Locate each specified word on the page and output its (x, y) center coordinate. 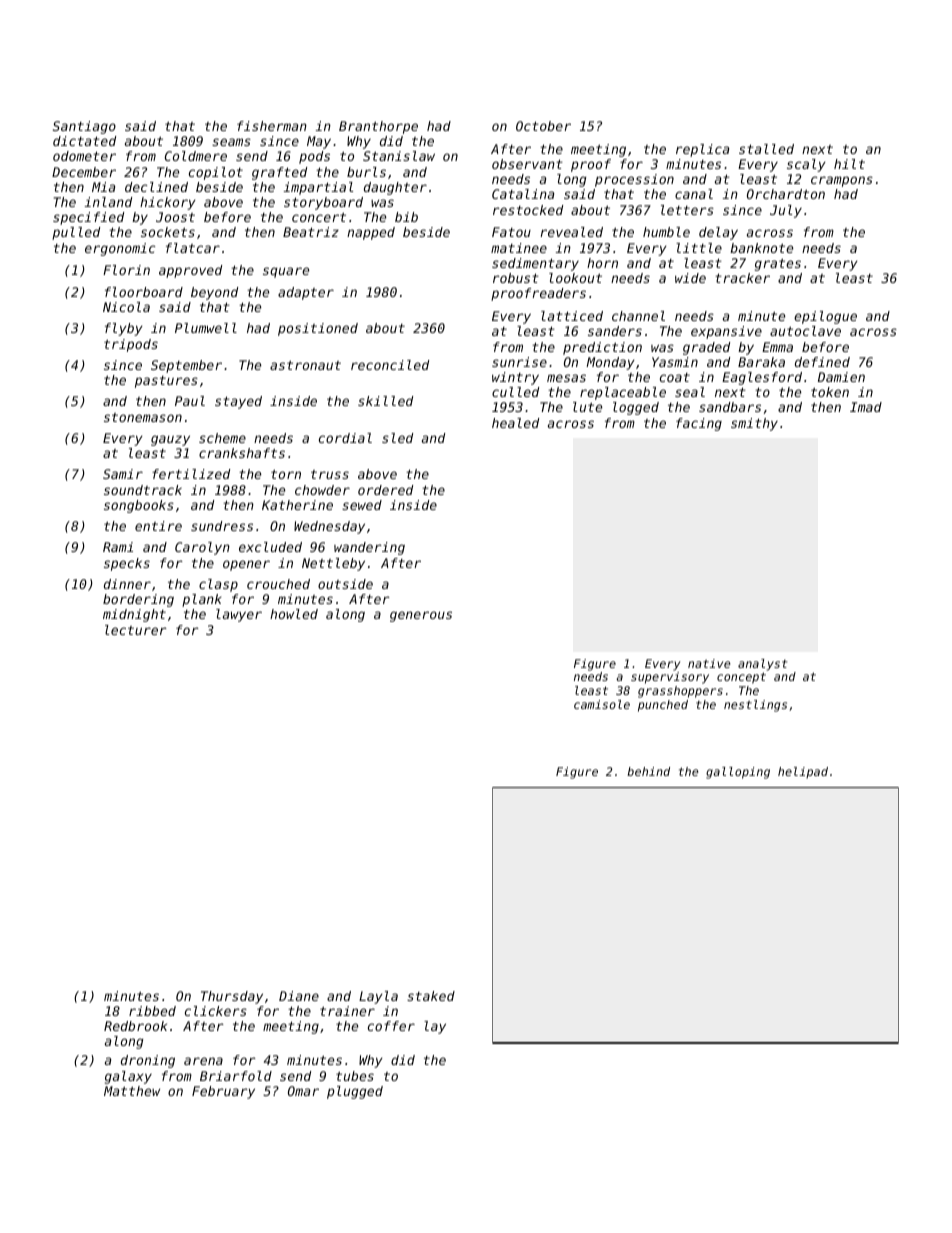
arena (203, 1061)
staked (431, 996)
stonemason (143, 417)
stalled (766, 149)
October (543, 126)
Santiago (84, 127)
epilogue (825, 317)
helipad (803, 773)
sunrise (519, 362)
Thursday (232, 997)
